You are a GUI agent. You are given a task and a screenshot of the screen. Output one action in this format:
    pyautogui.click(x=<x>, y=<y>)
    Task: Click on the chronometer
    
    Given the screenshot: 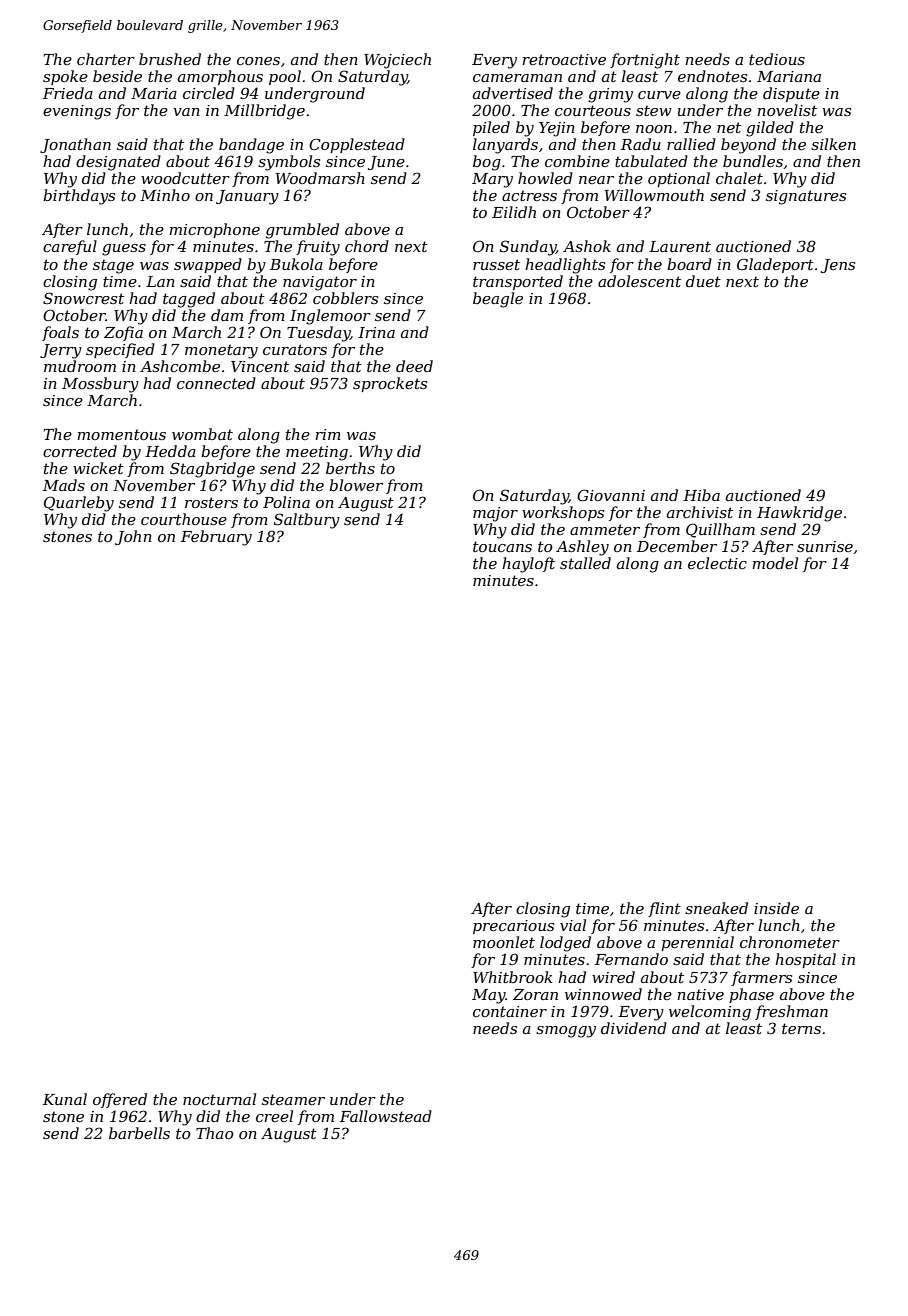 What is the action you would take?
    pyautogui.click(x=790, y=942)
